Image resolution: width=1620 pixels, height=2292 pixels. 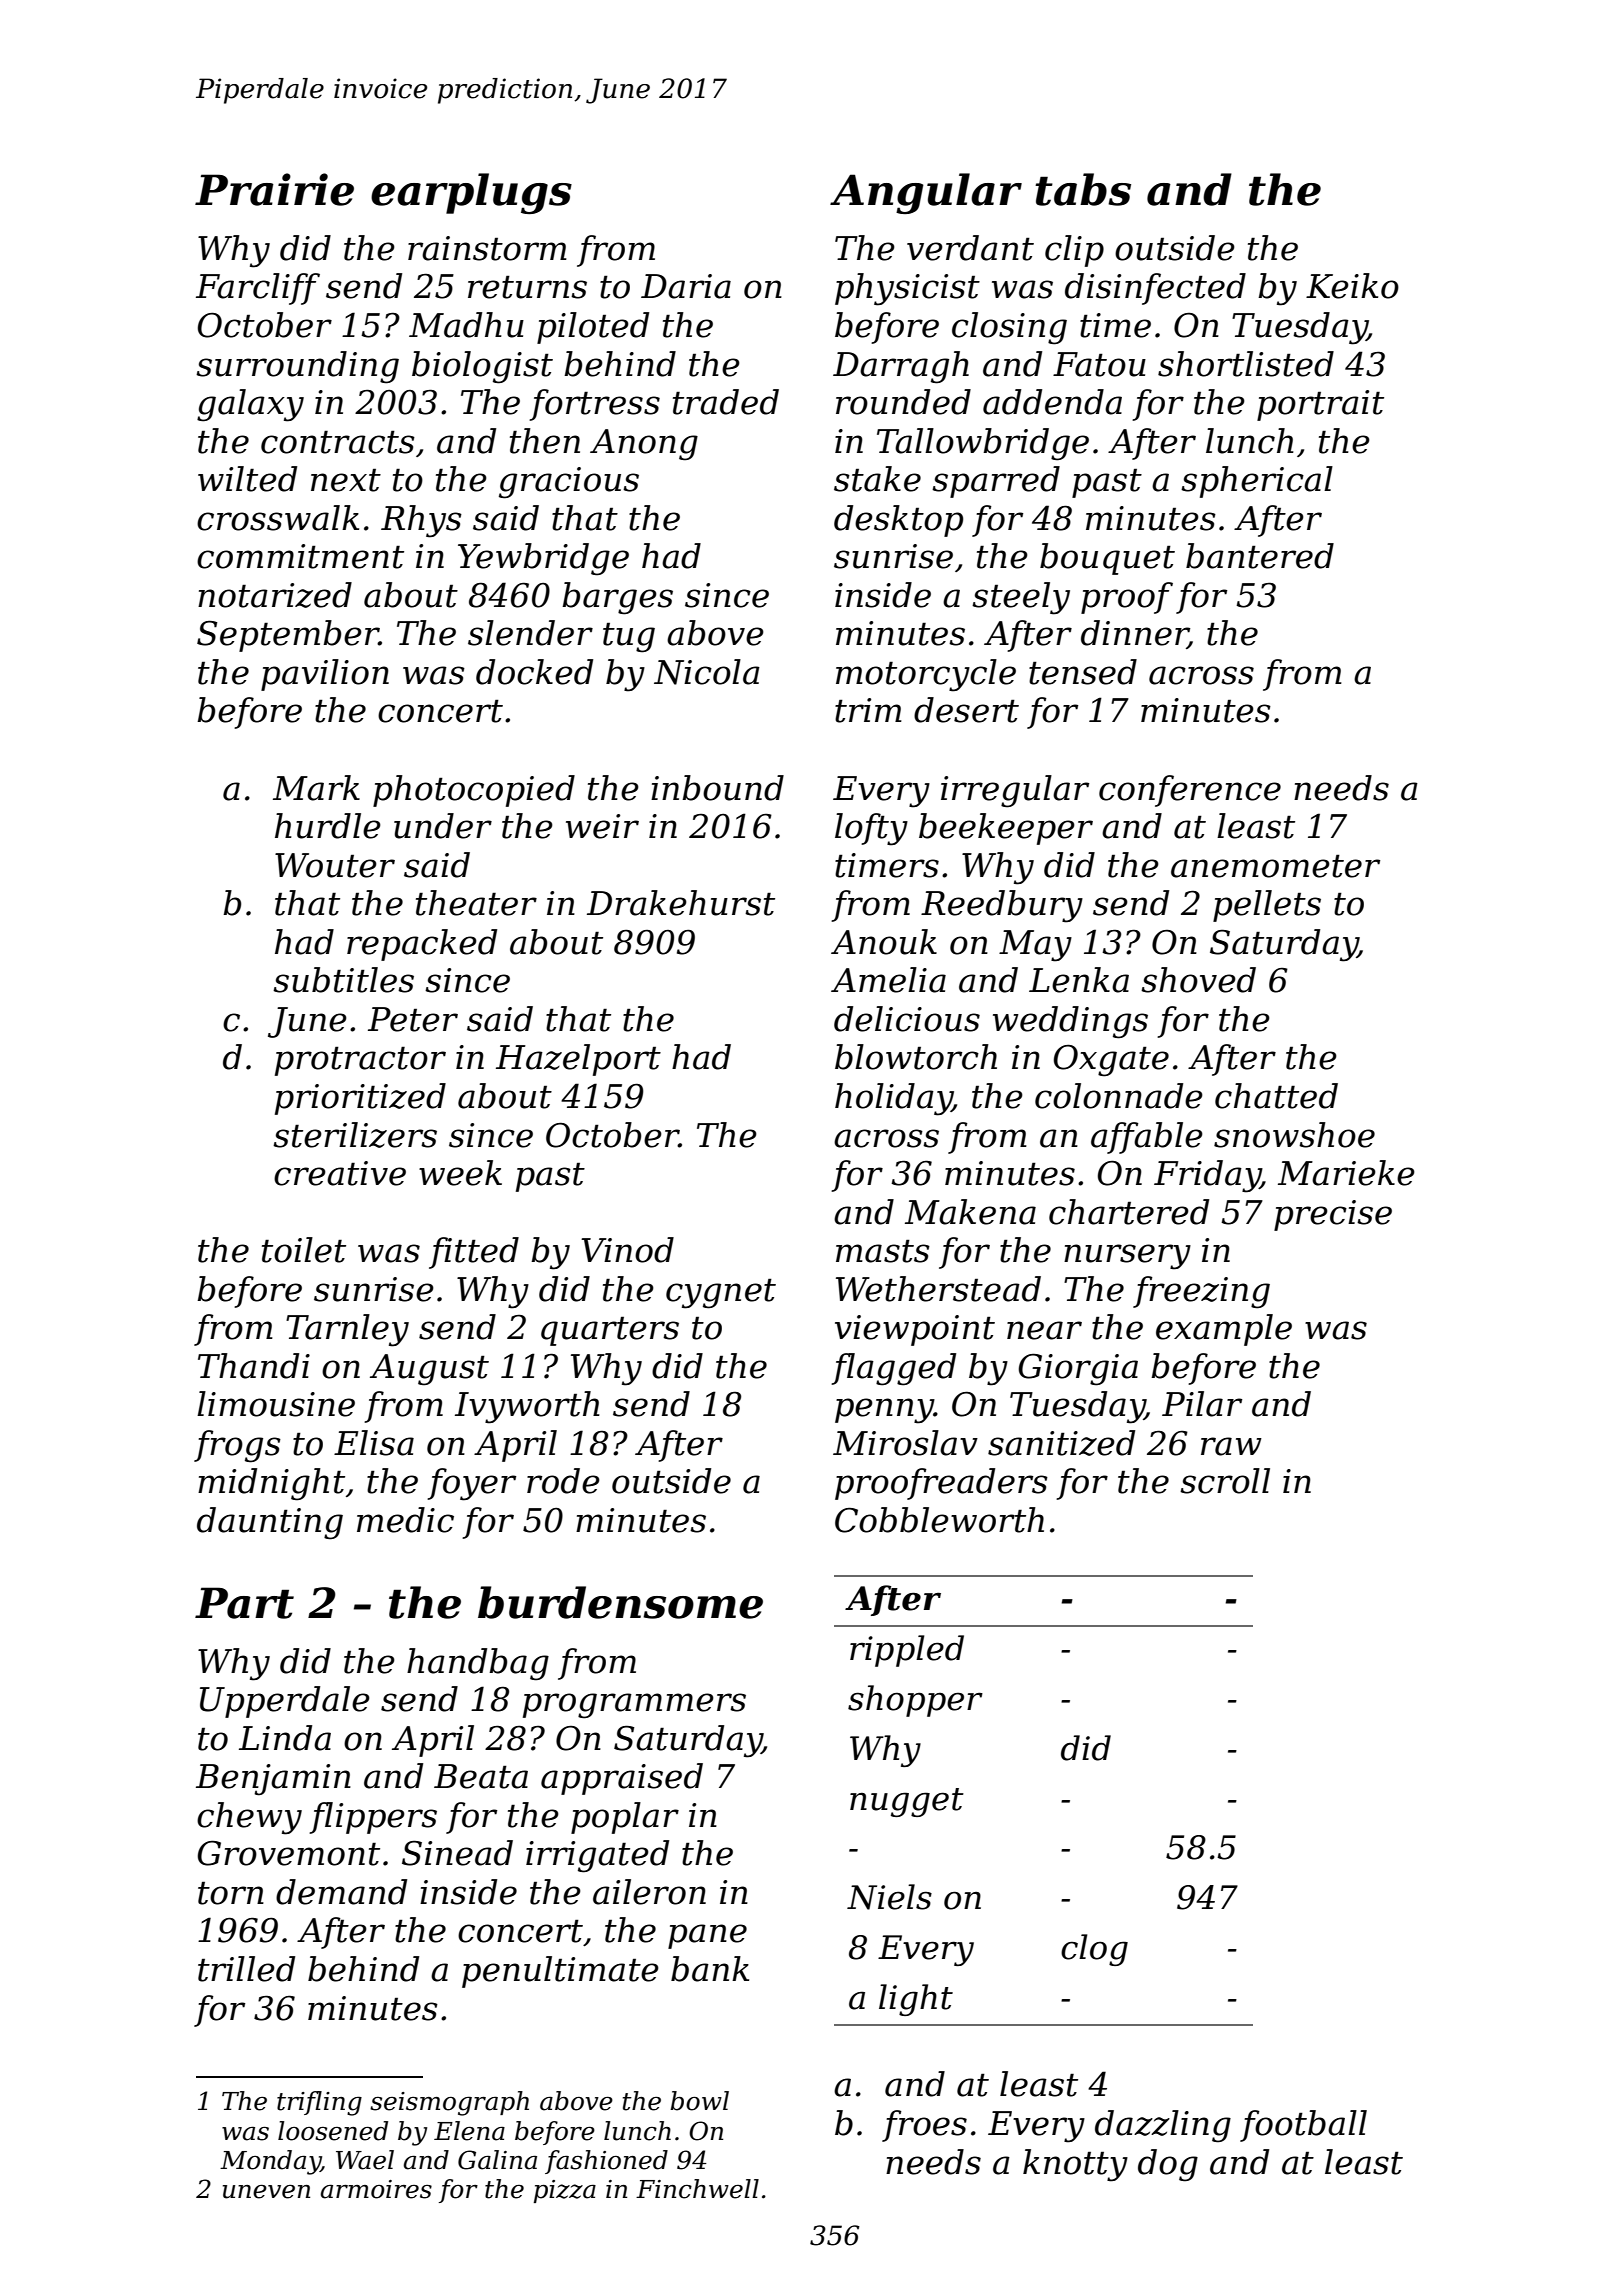 I want to click on aileron, so click(x=649, y=1892).
